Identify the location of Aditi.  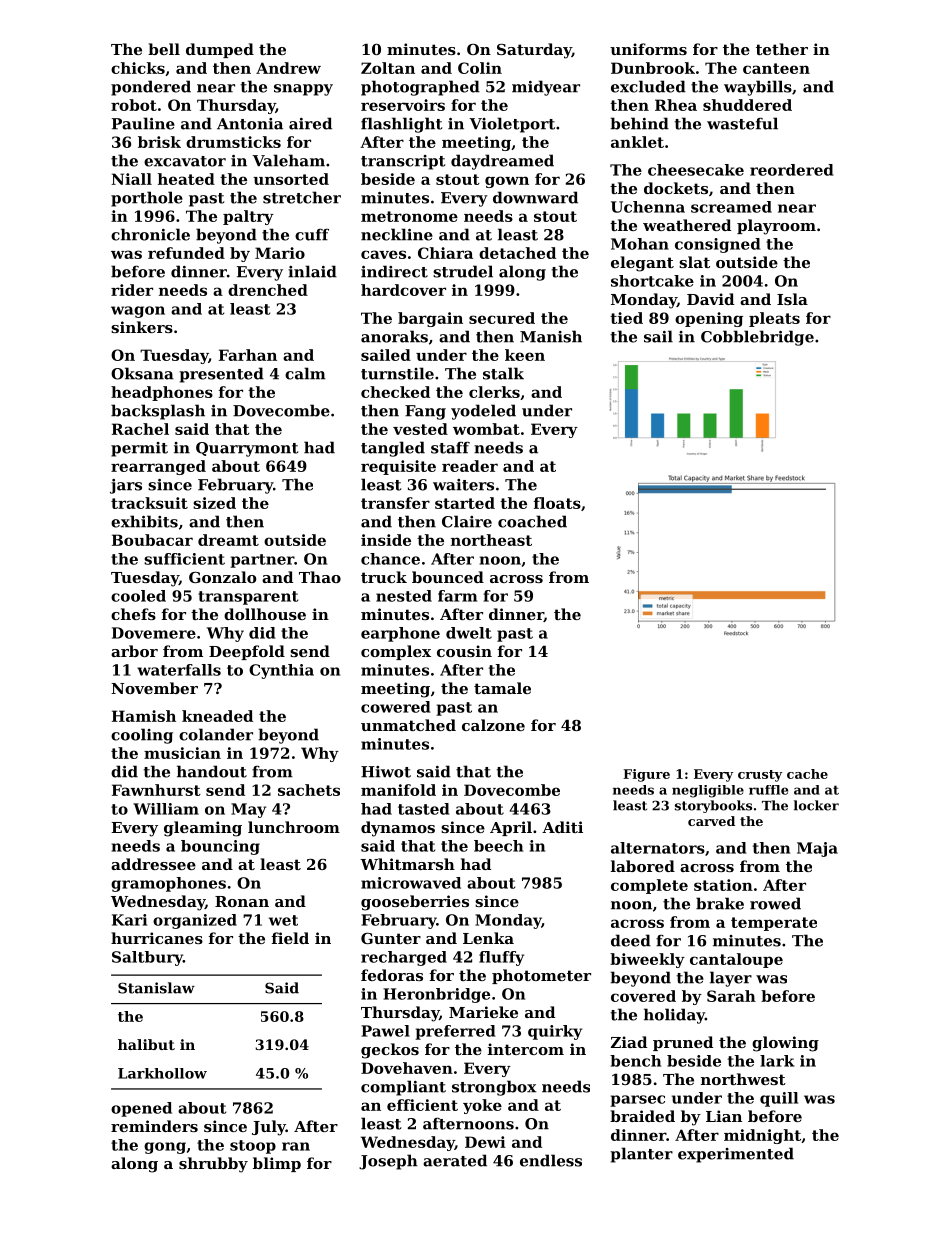
(562, 827).
